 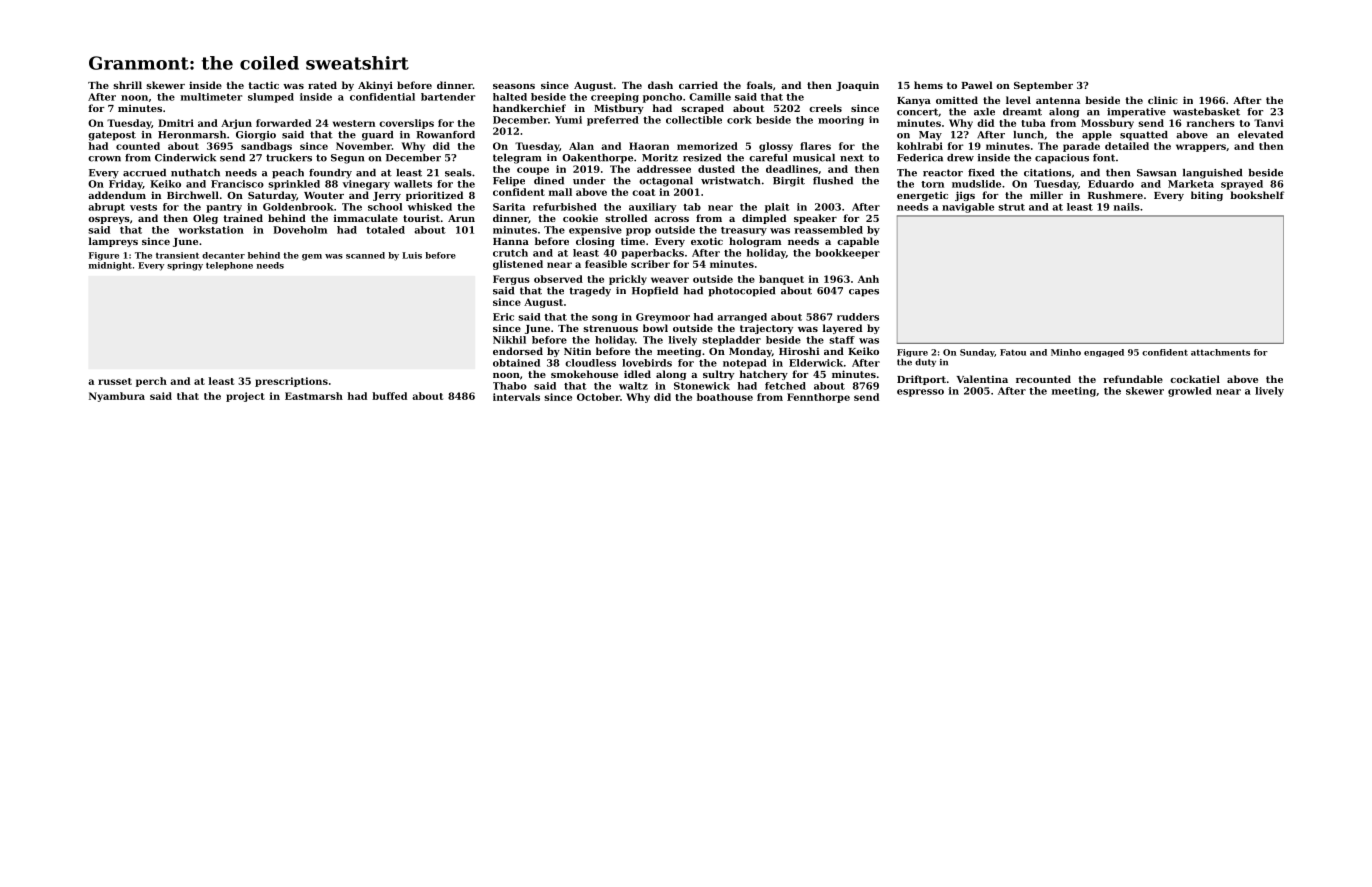 I want to click on growled, so click(x=1190, y=392).
